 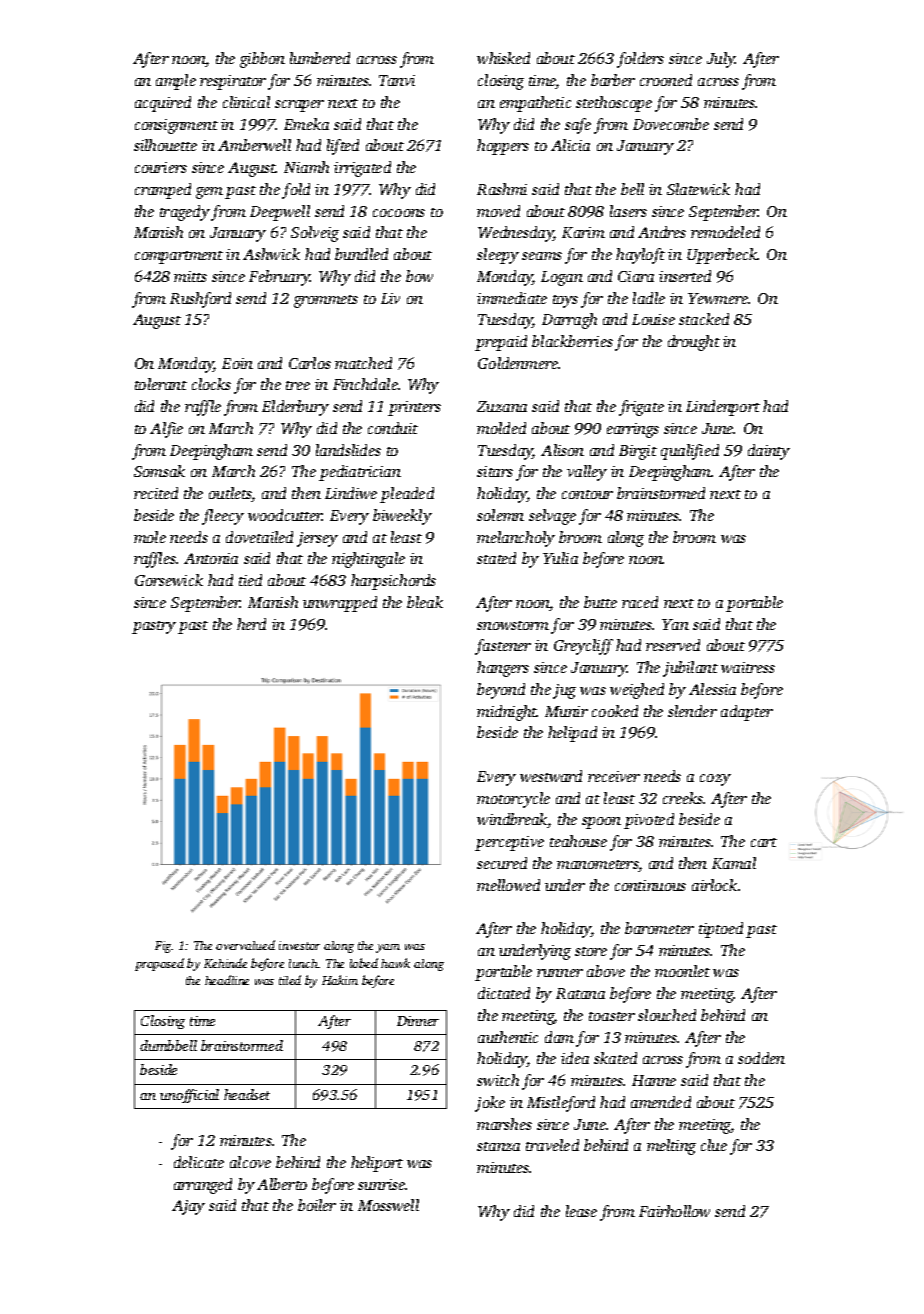 I want to click on ample, so click(x=176, y=82).
